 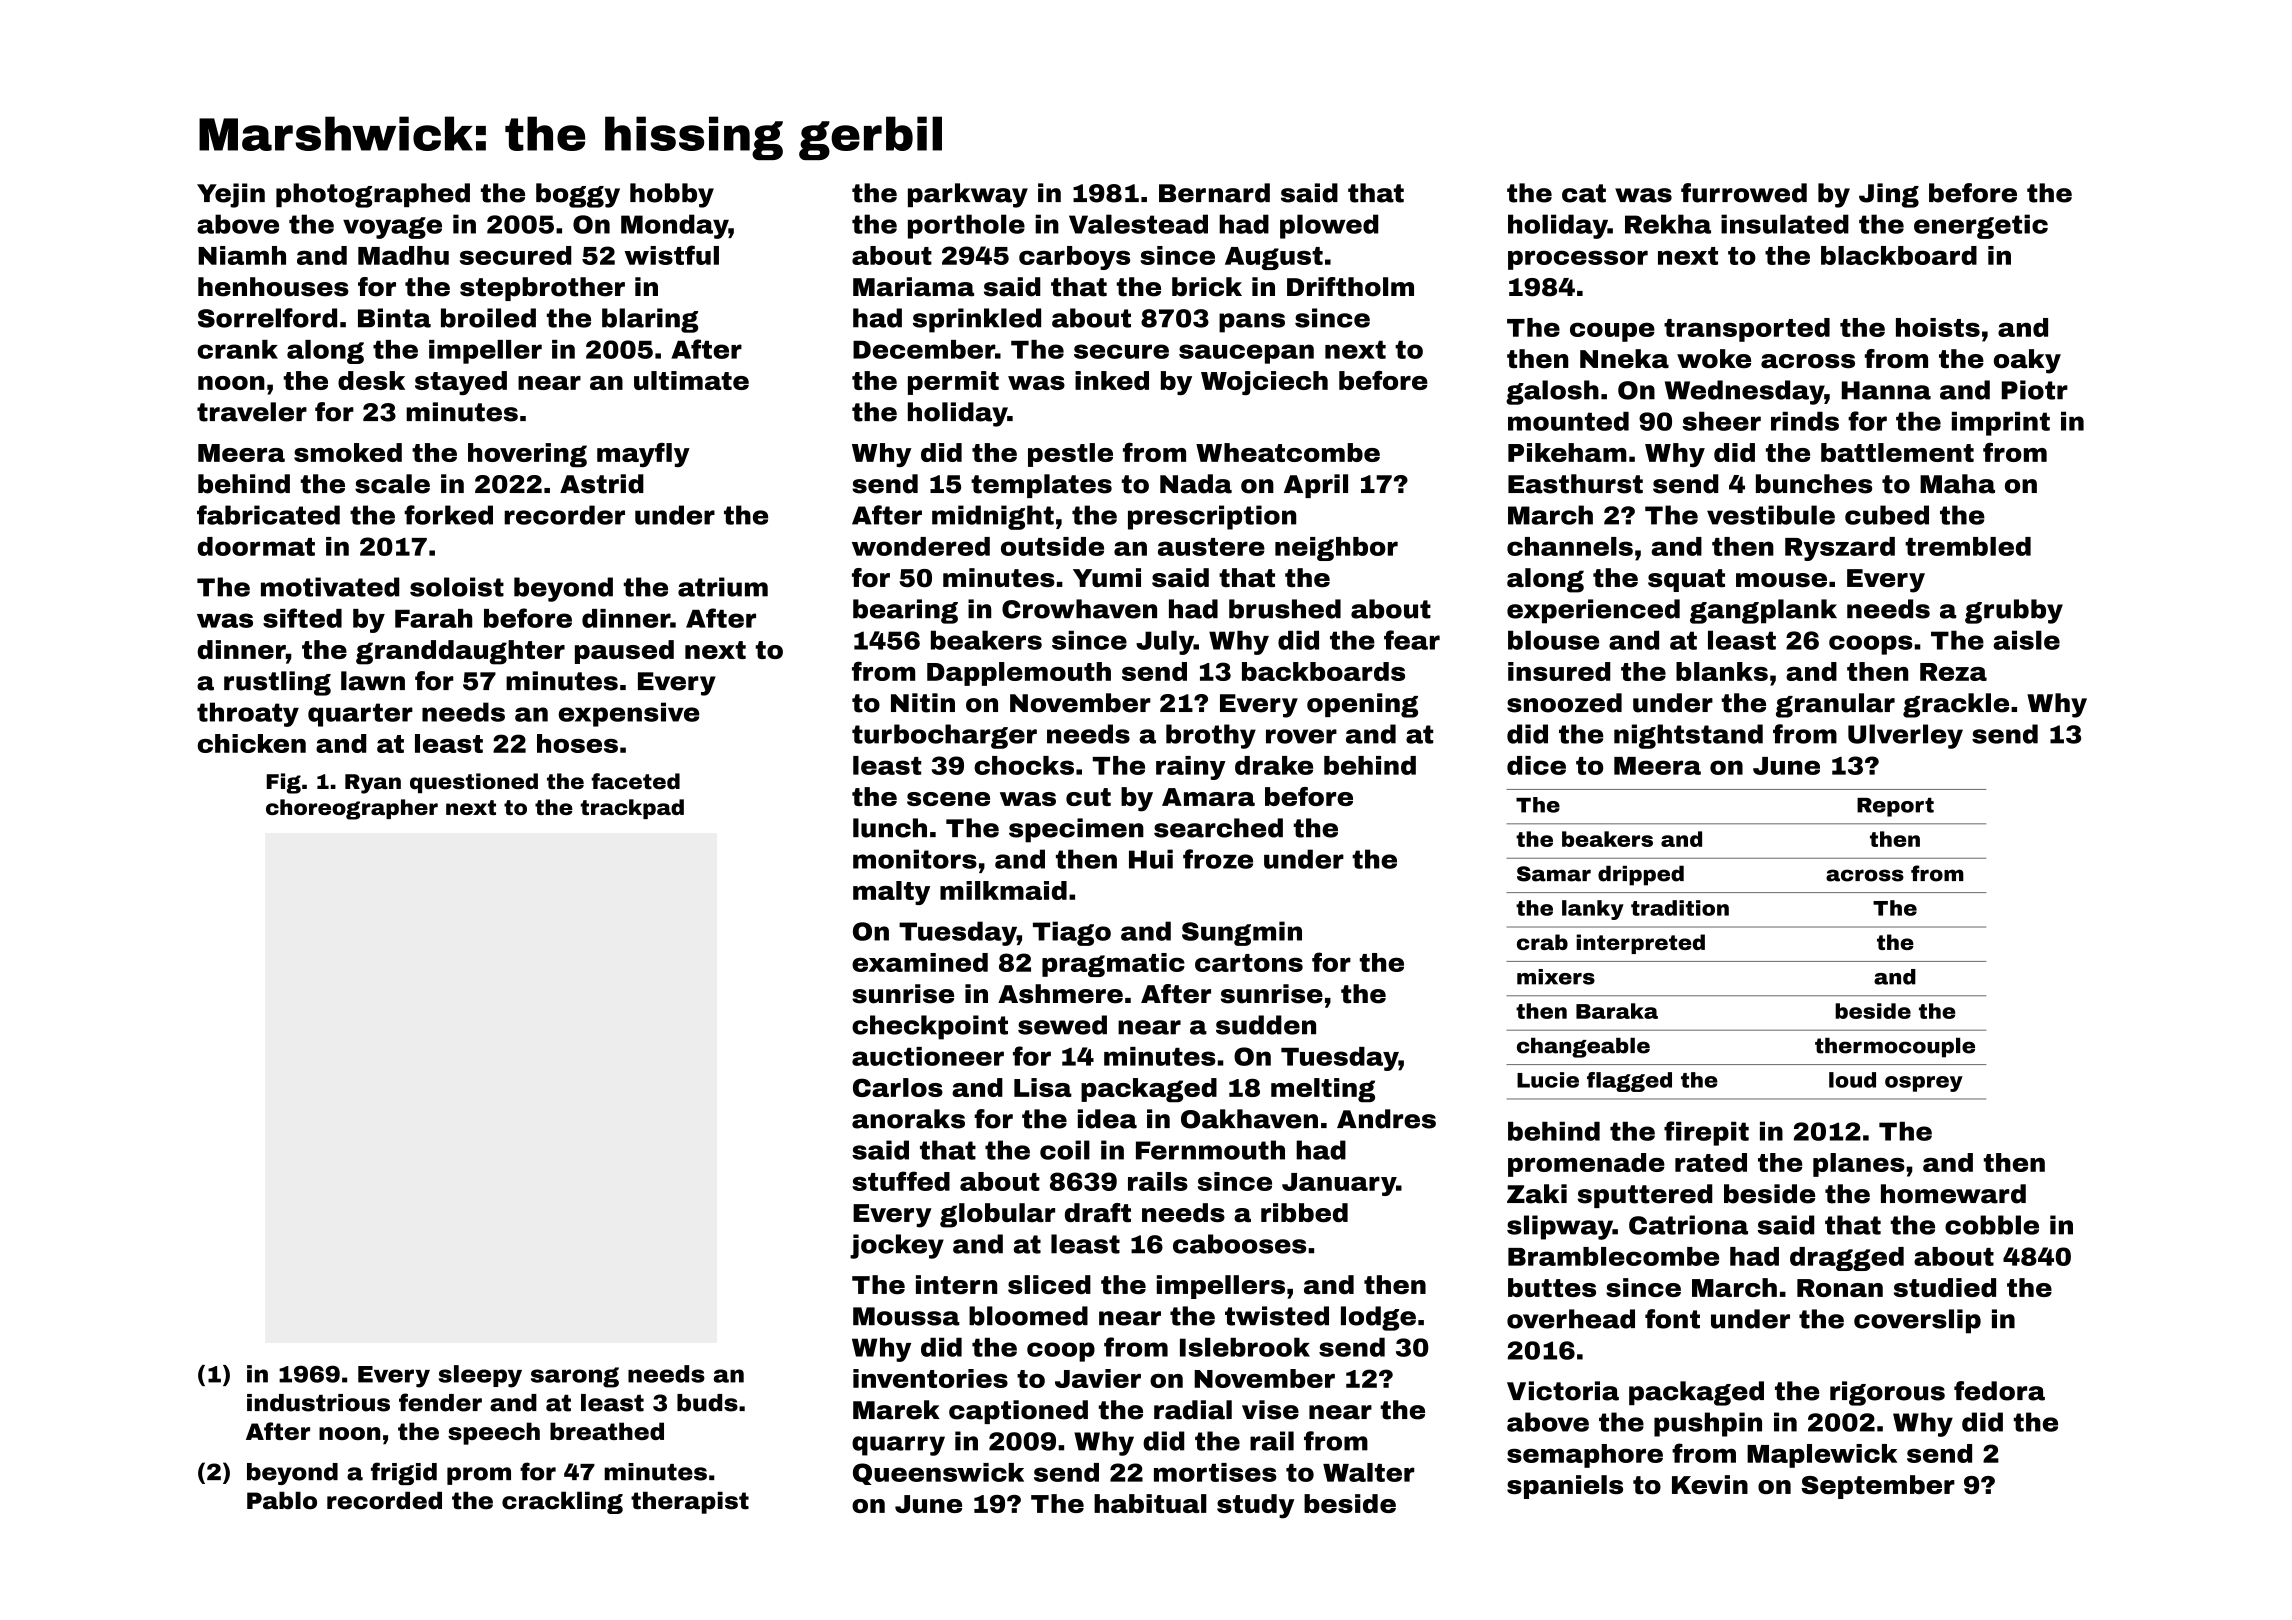 I want to click on boggy, so click(x=578, y=195).
